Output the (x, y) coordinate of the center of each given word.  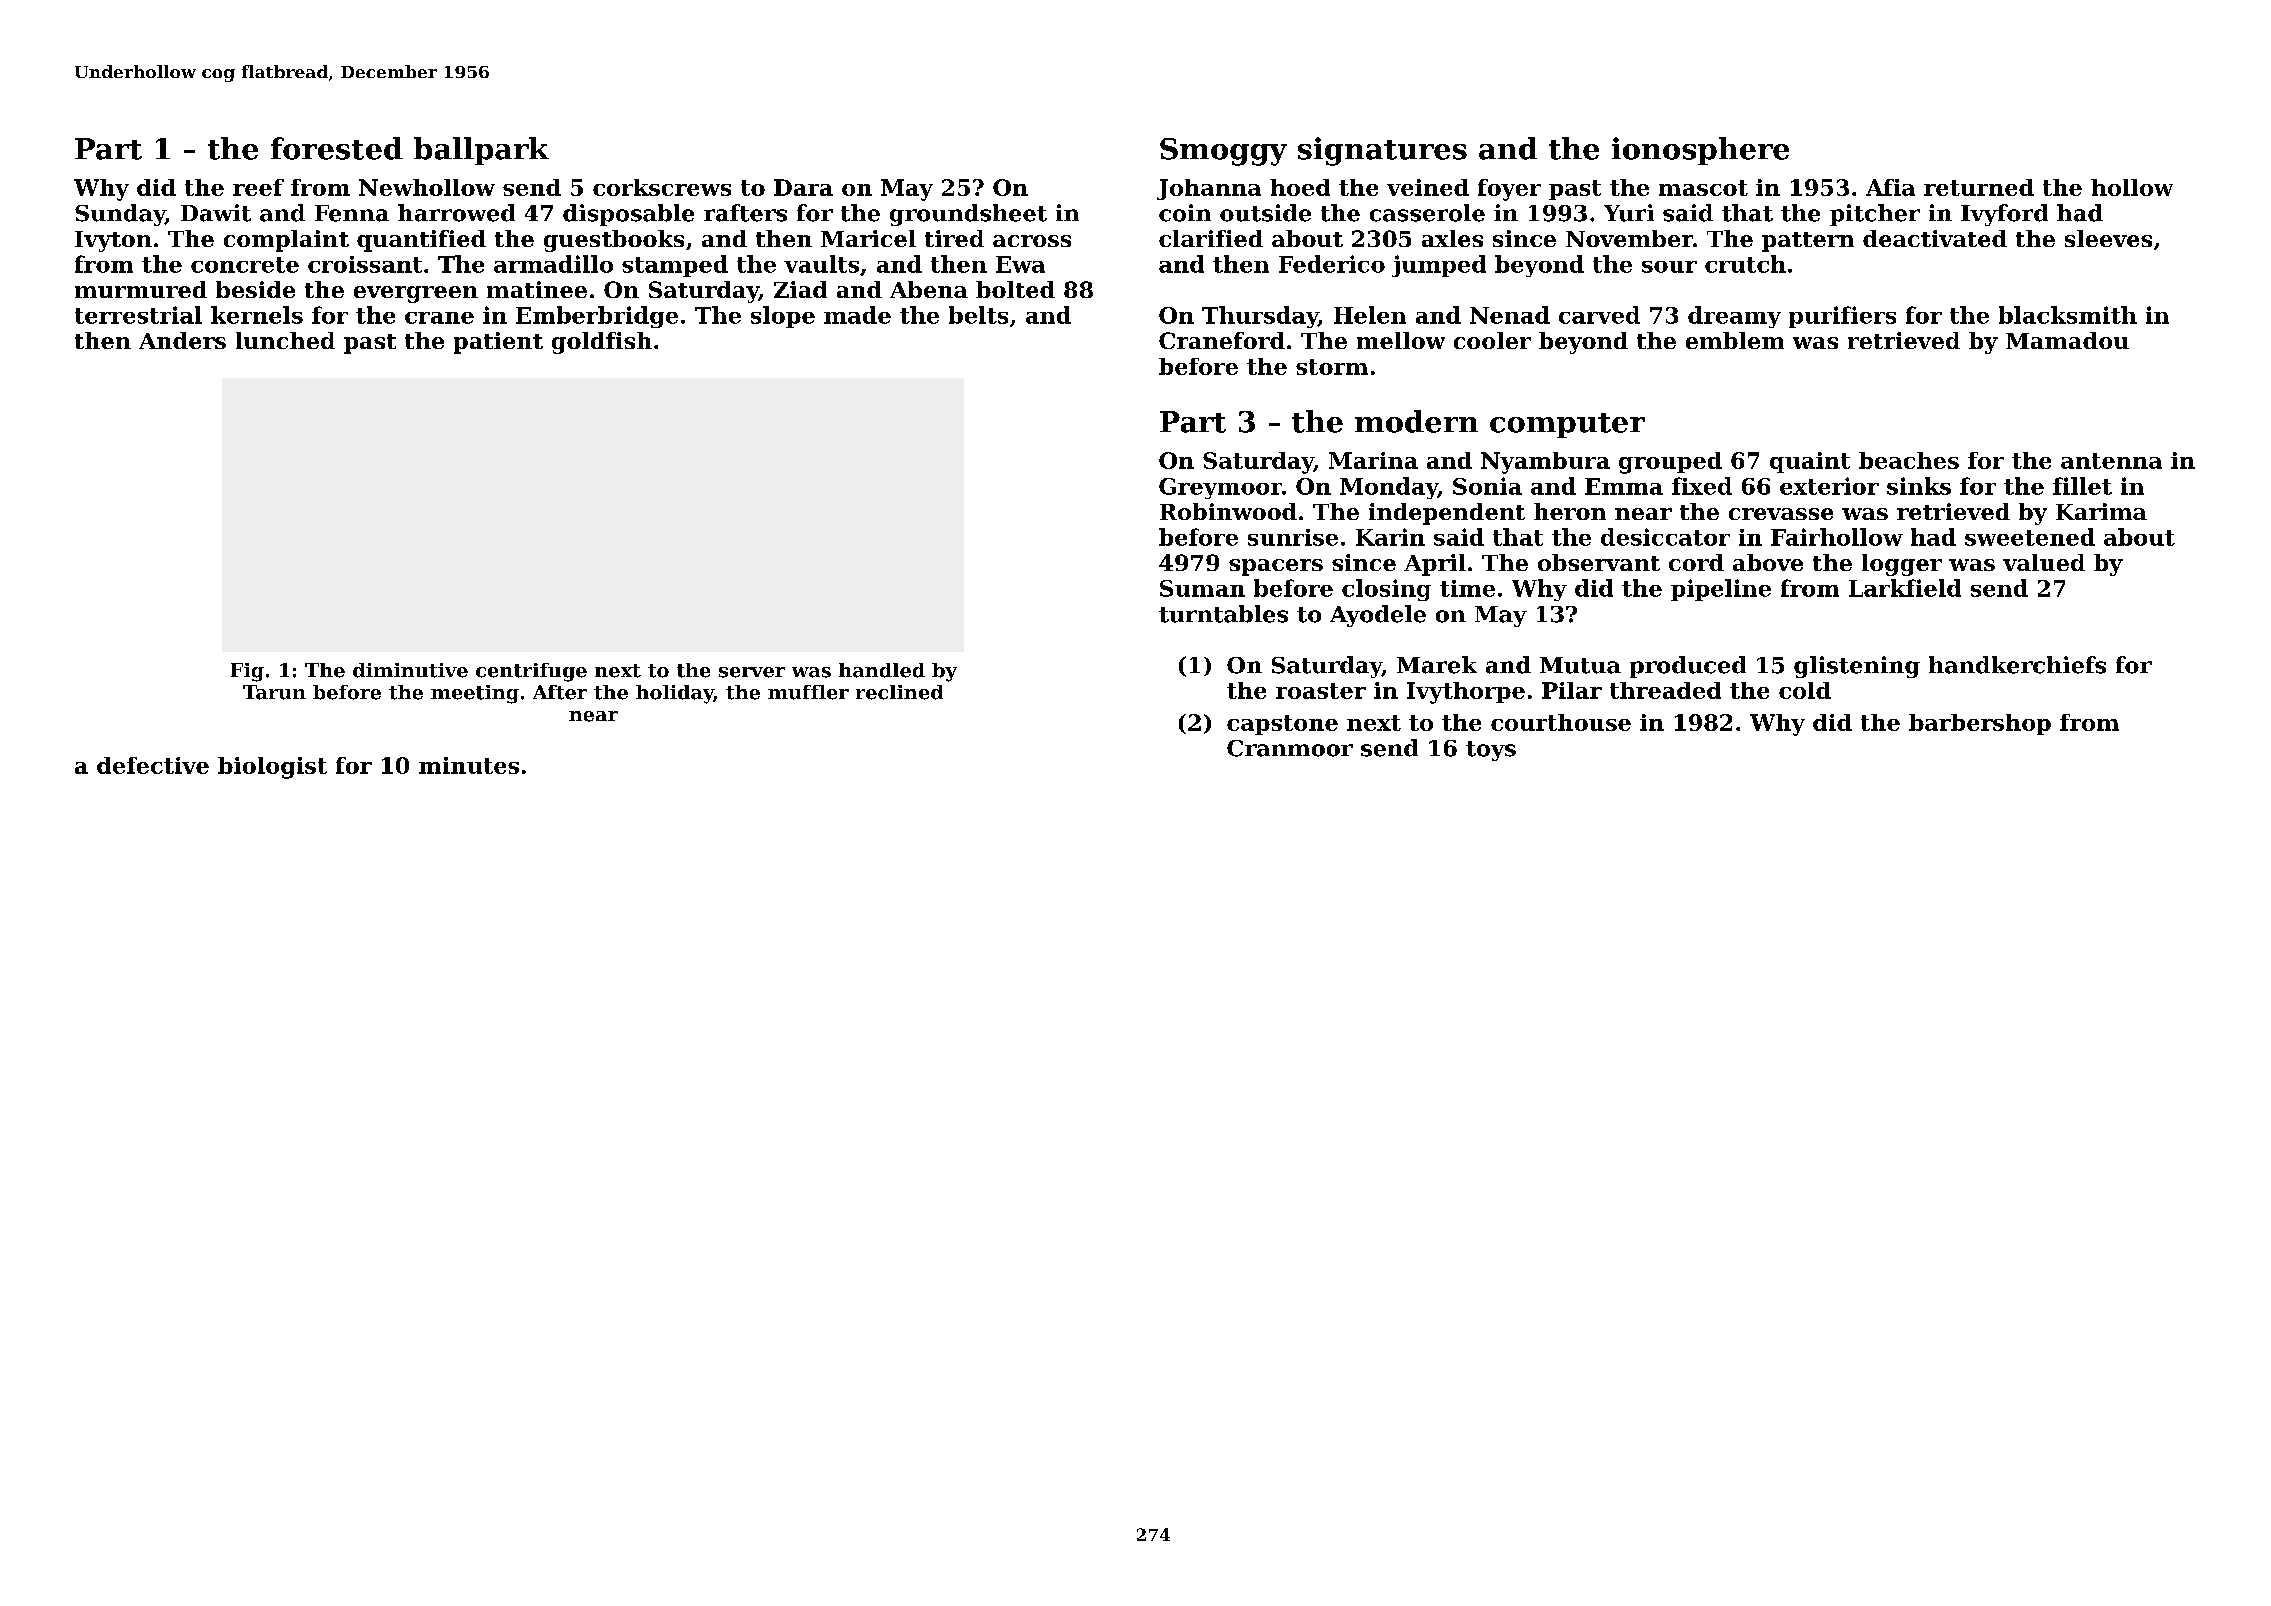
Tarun (274, 692)
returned (1979, 187)
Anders (182, 340)
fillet (2082, 486)
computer (1567, 425)
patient (498, 343)
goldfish (602, 343)
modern (1416, 421)
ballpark (481, 151)
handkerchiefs (2017, 665)
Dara (803, 187)
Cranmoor (1290, 748)
